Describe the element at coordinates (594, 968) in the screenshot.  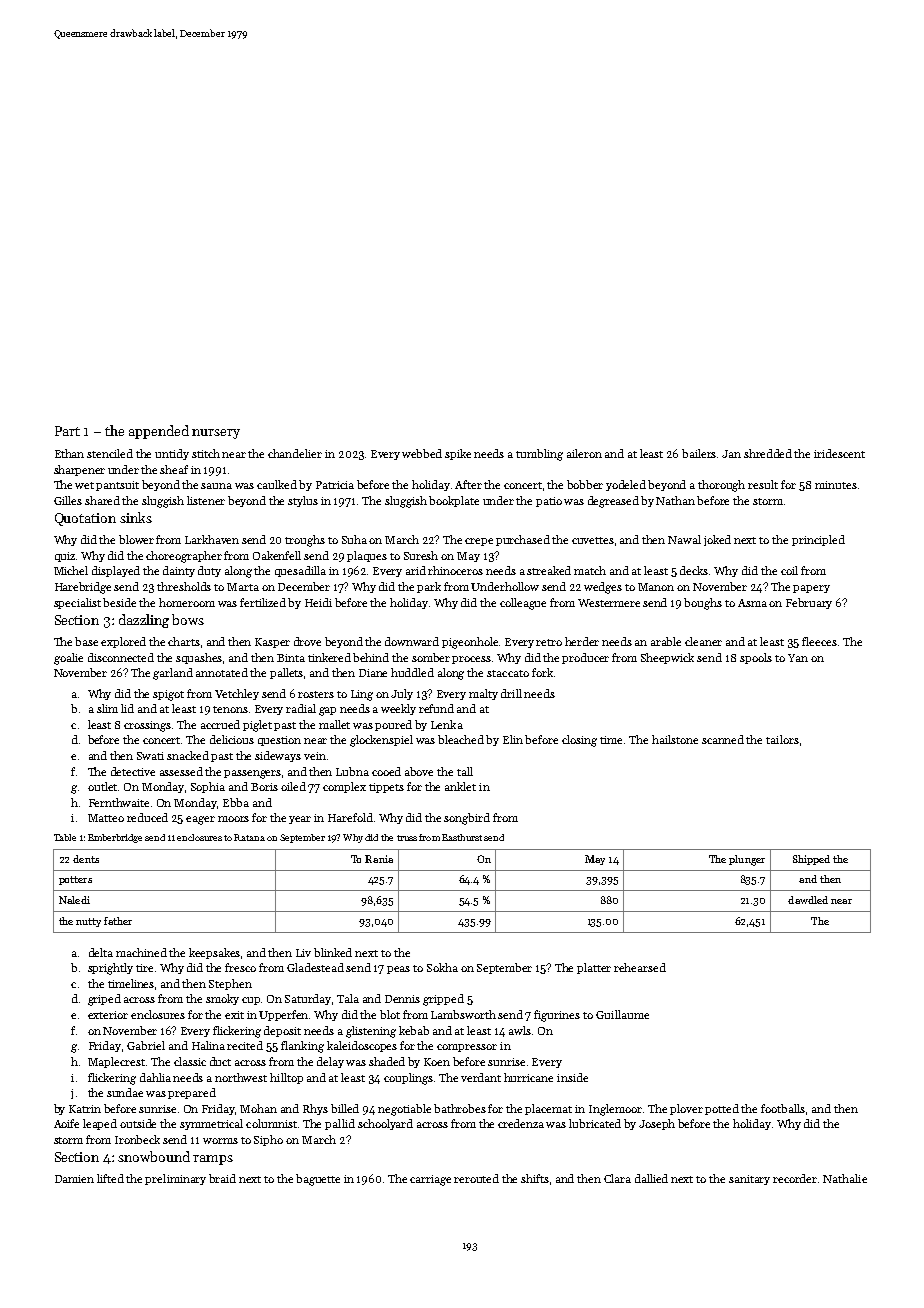
I see `platter` at that location.
